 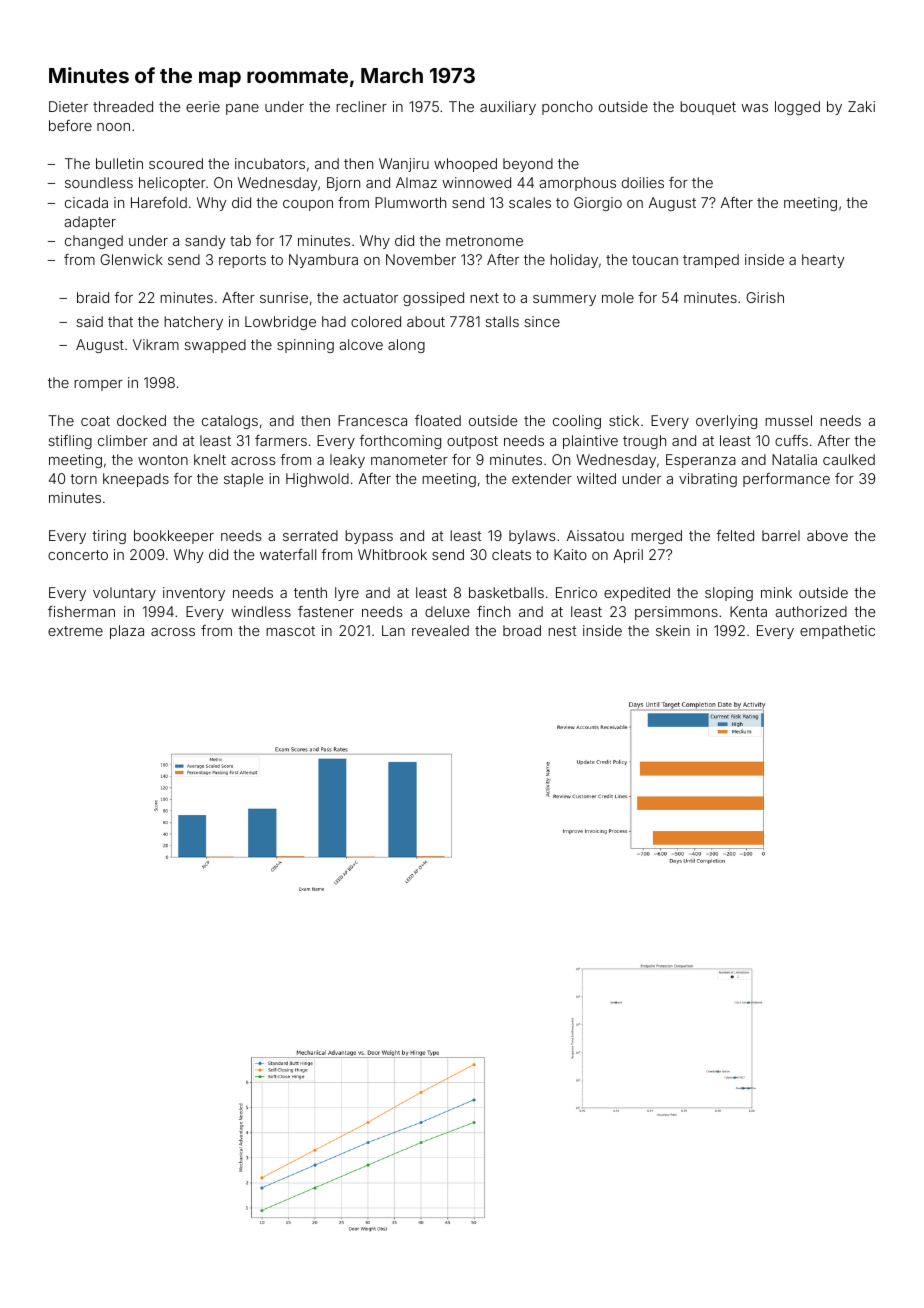 I want to click on broad, so click(x=522, y=630).
